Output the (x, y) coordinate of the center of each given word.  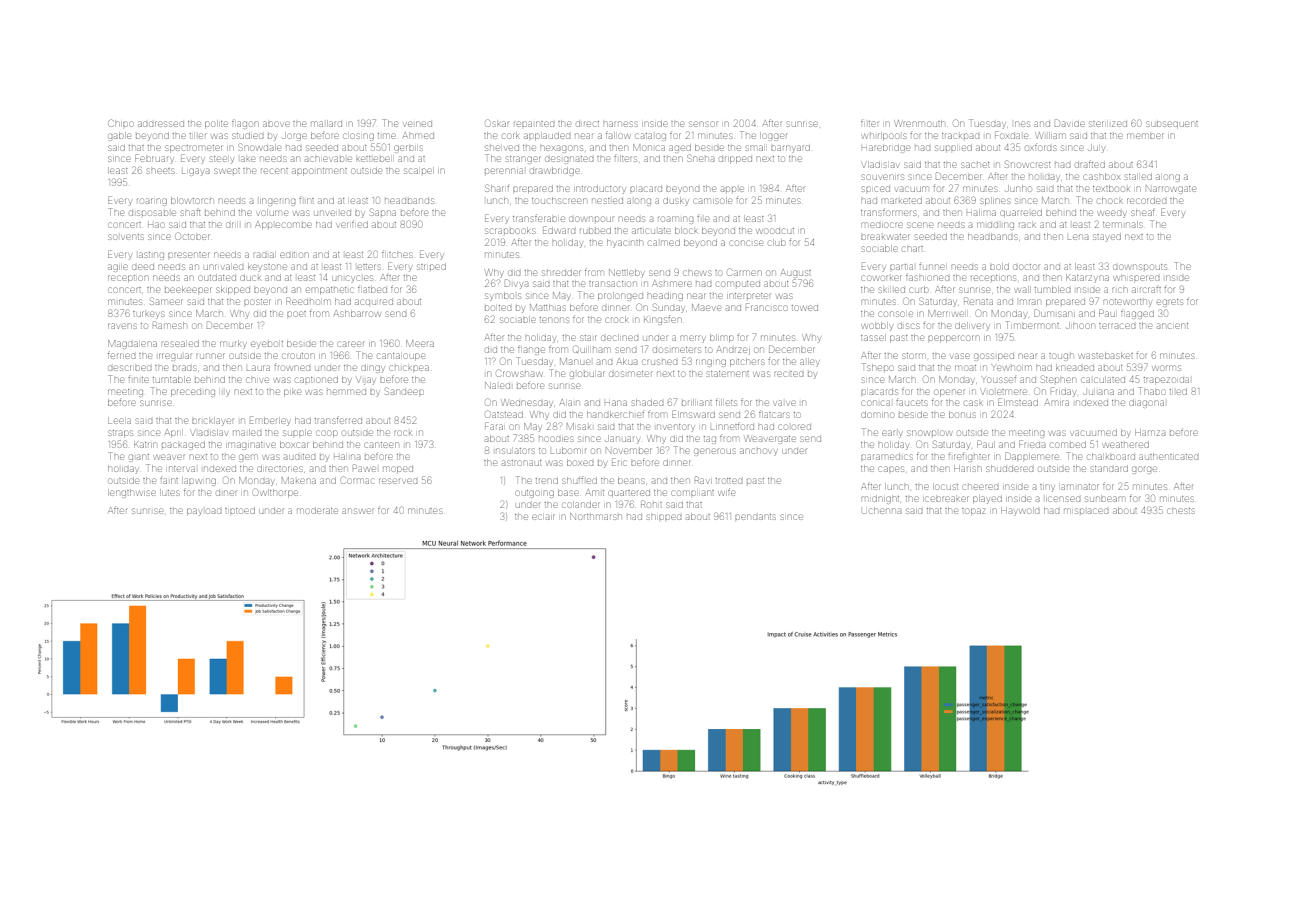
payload (204, 512)
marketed (901, 201)
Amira (1057, 402)
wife (727, 493)
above (276, 124)
